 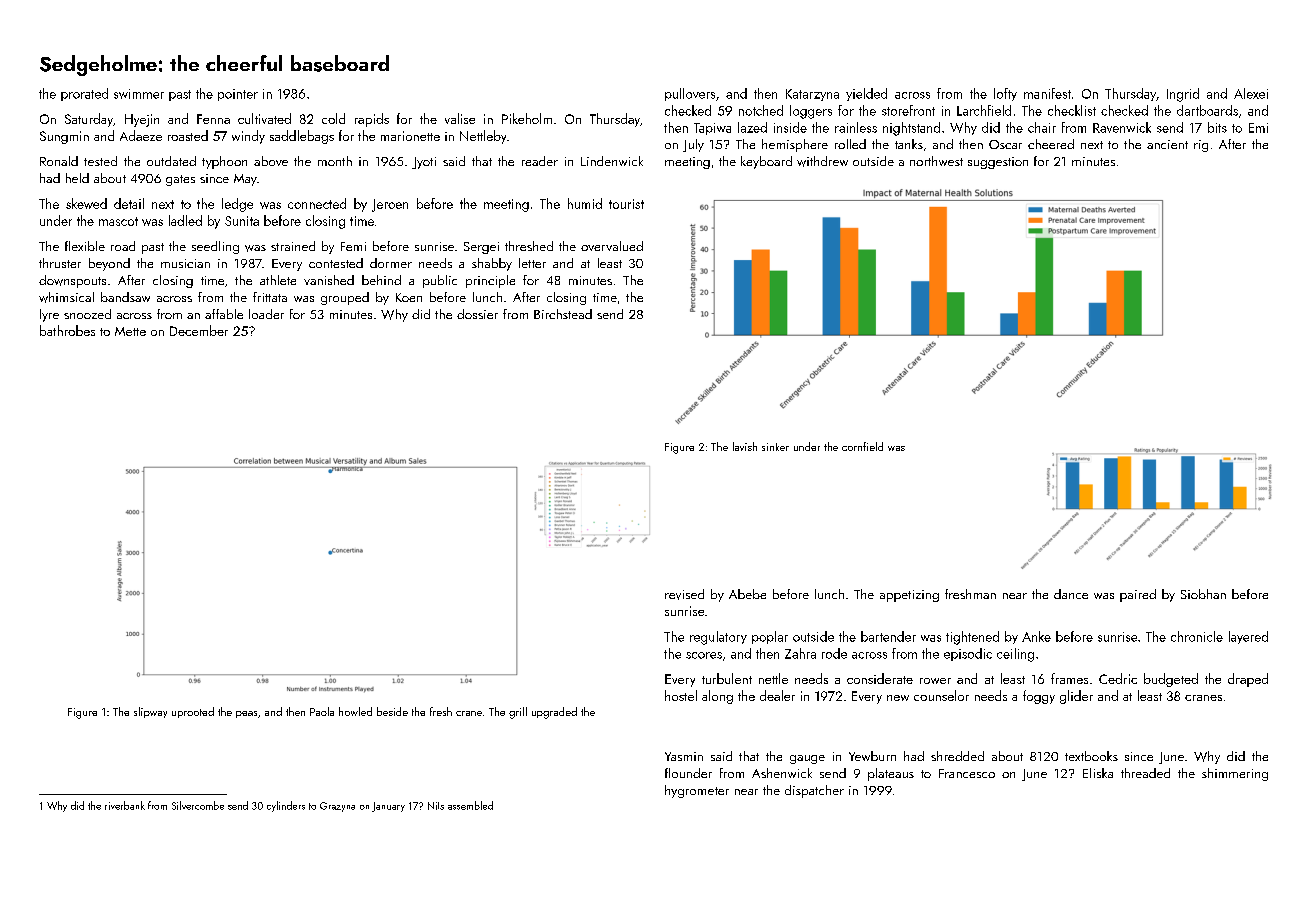 What do you see at coordinates (862, 446) in the document?
I see `cornfield` at bounding box center [862, 446].
